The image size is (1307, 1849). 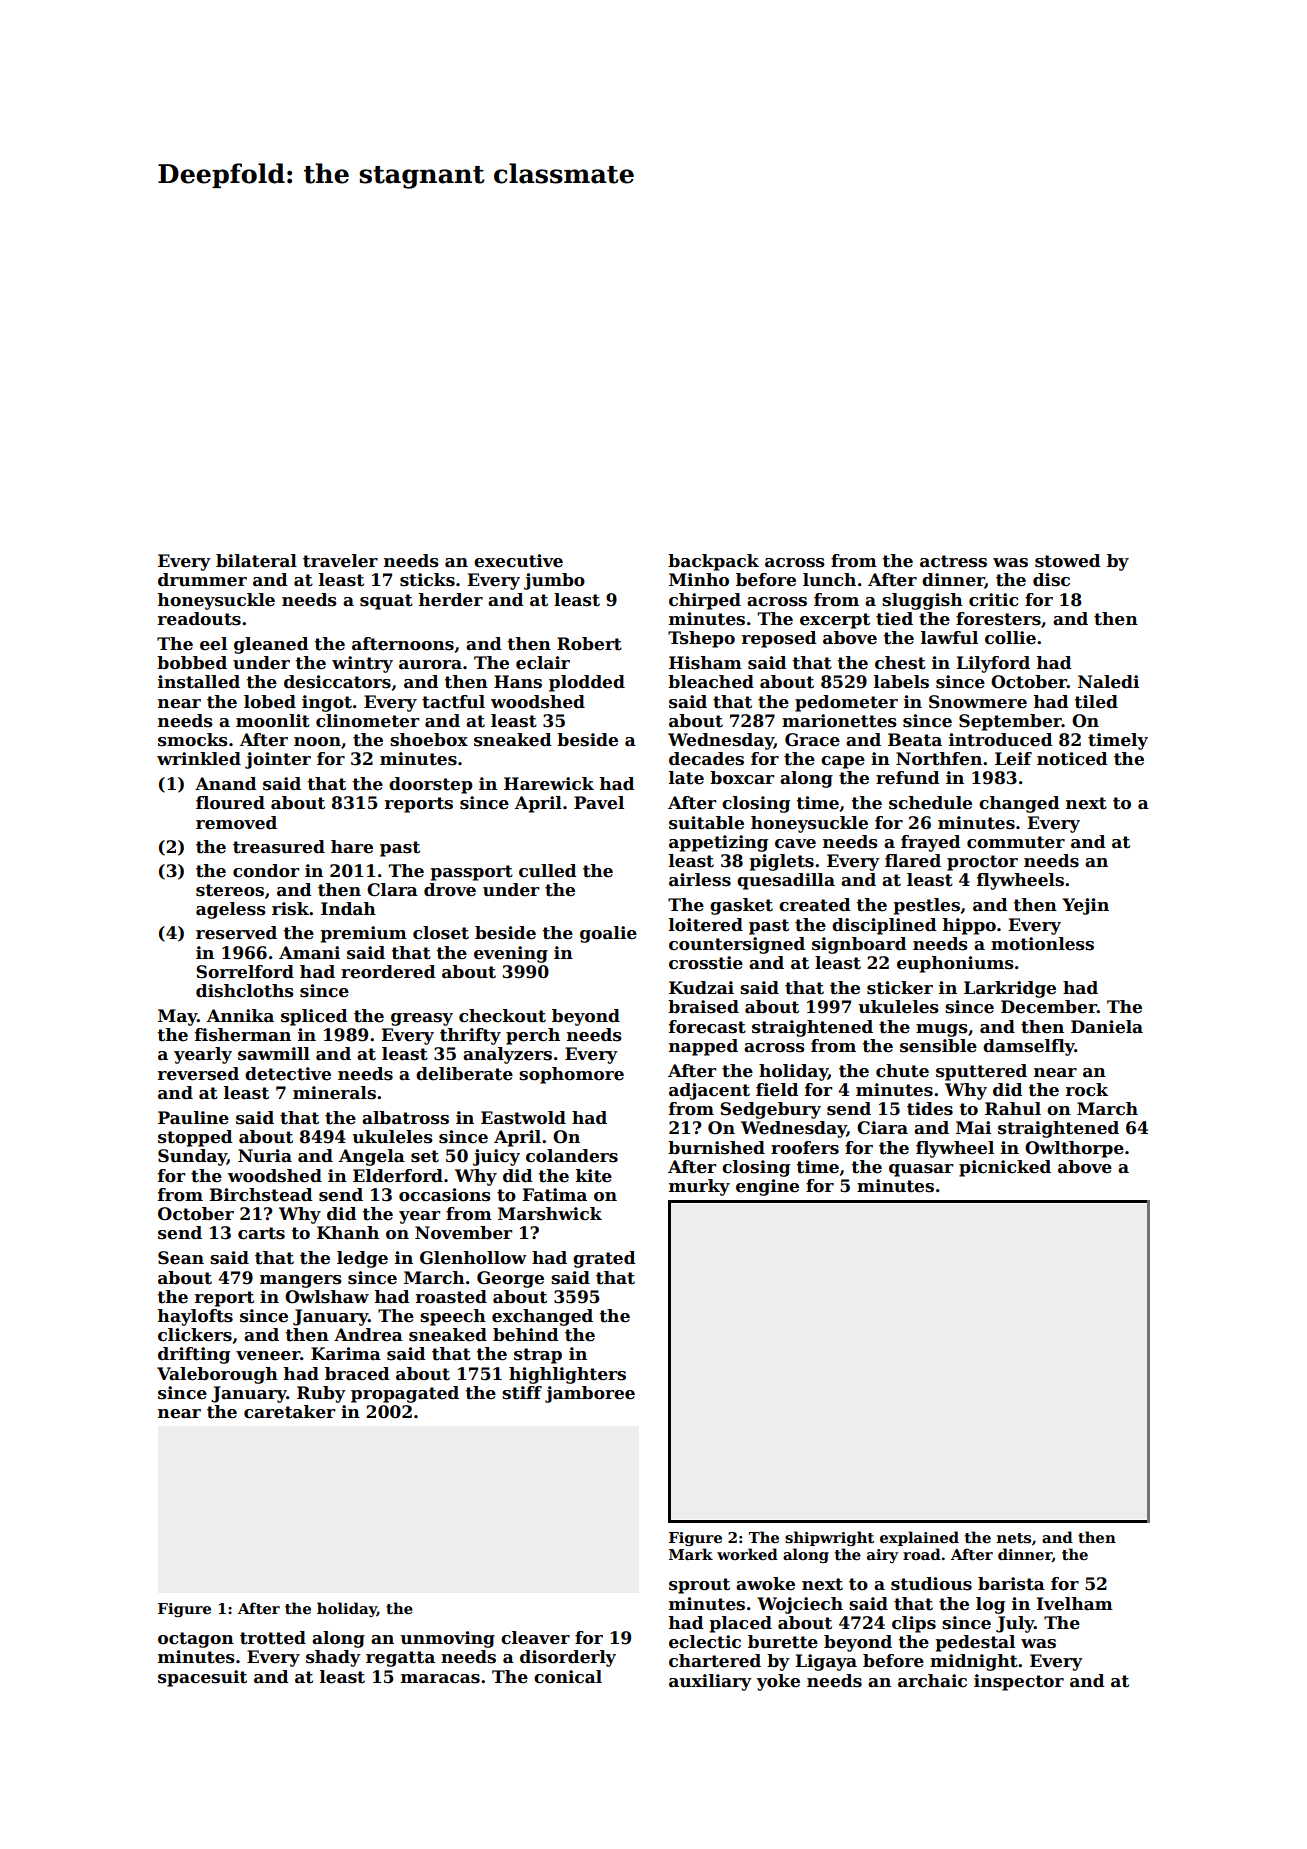 I want to click on napped, so click(x=703, y=1047).
